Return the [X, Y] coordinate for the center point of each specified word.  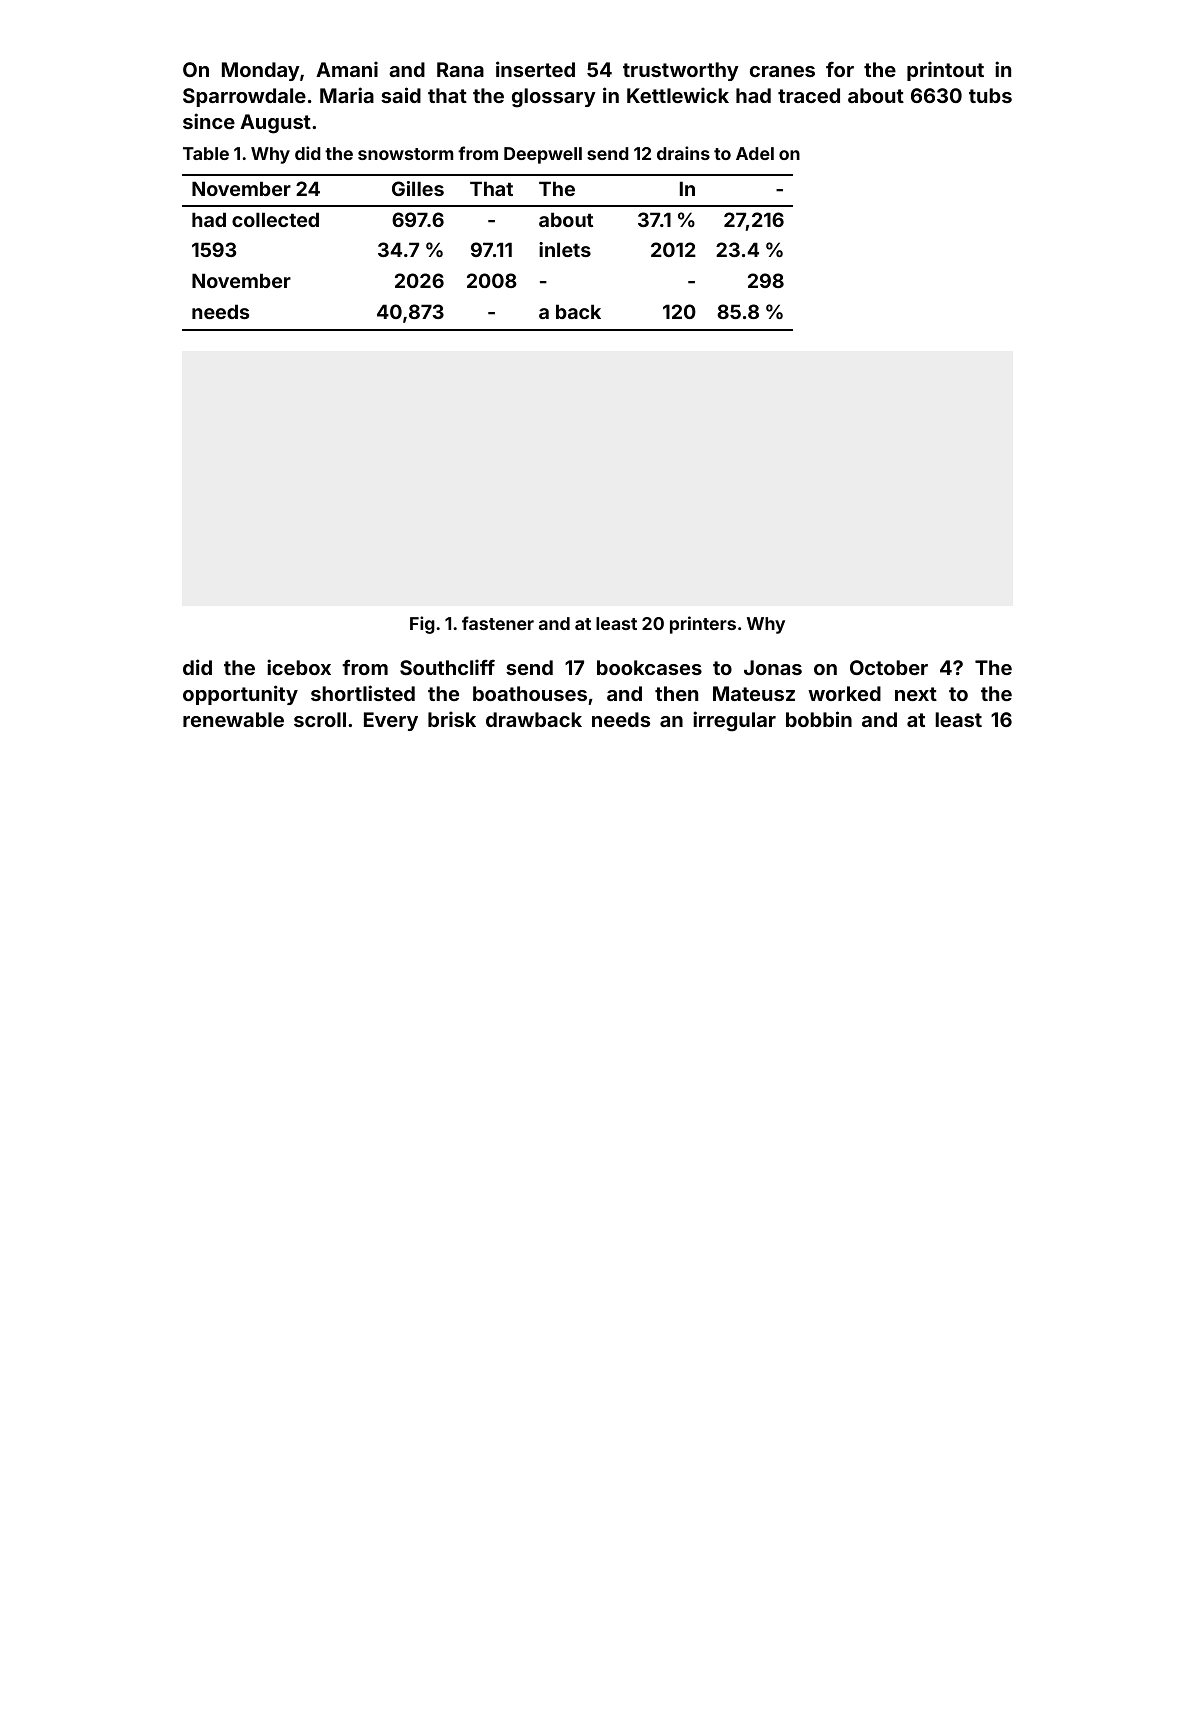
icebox [299, 667]
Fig [422, 625]
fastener [498, 623]
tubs [990, 95]
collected [275, 219]
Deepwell [543, 155]
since [209, 121]
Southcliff [447, 667]
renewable [233, 719]
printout [945, 71]
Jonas [773, 667]
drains [683, 153]
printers [703, 625]
